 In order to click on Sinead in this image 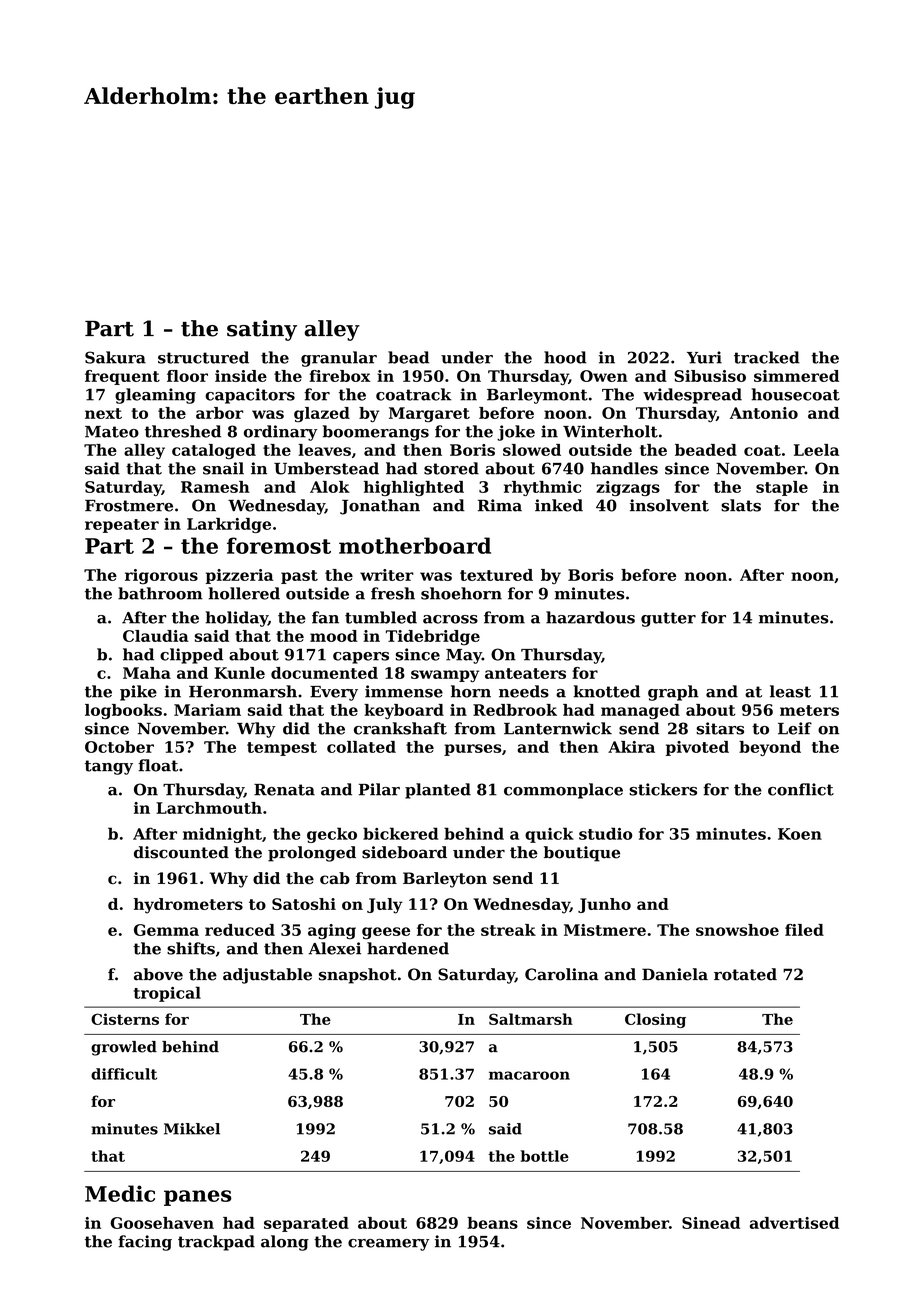, I will do `click(711, 1223)`.
